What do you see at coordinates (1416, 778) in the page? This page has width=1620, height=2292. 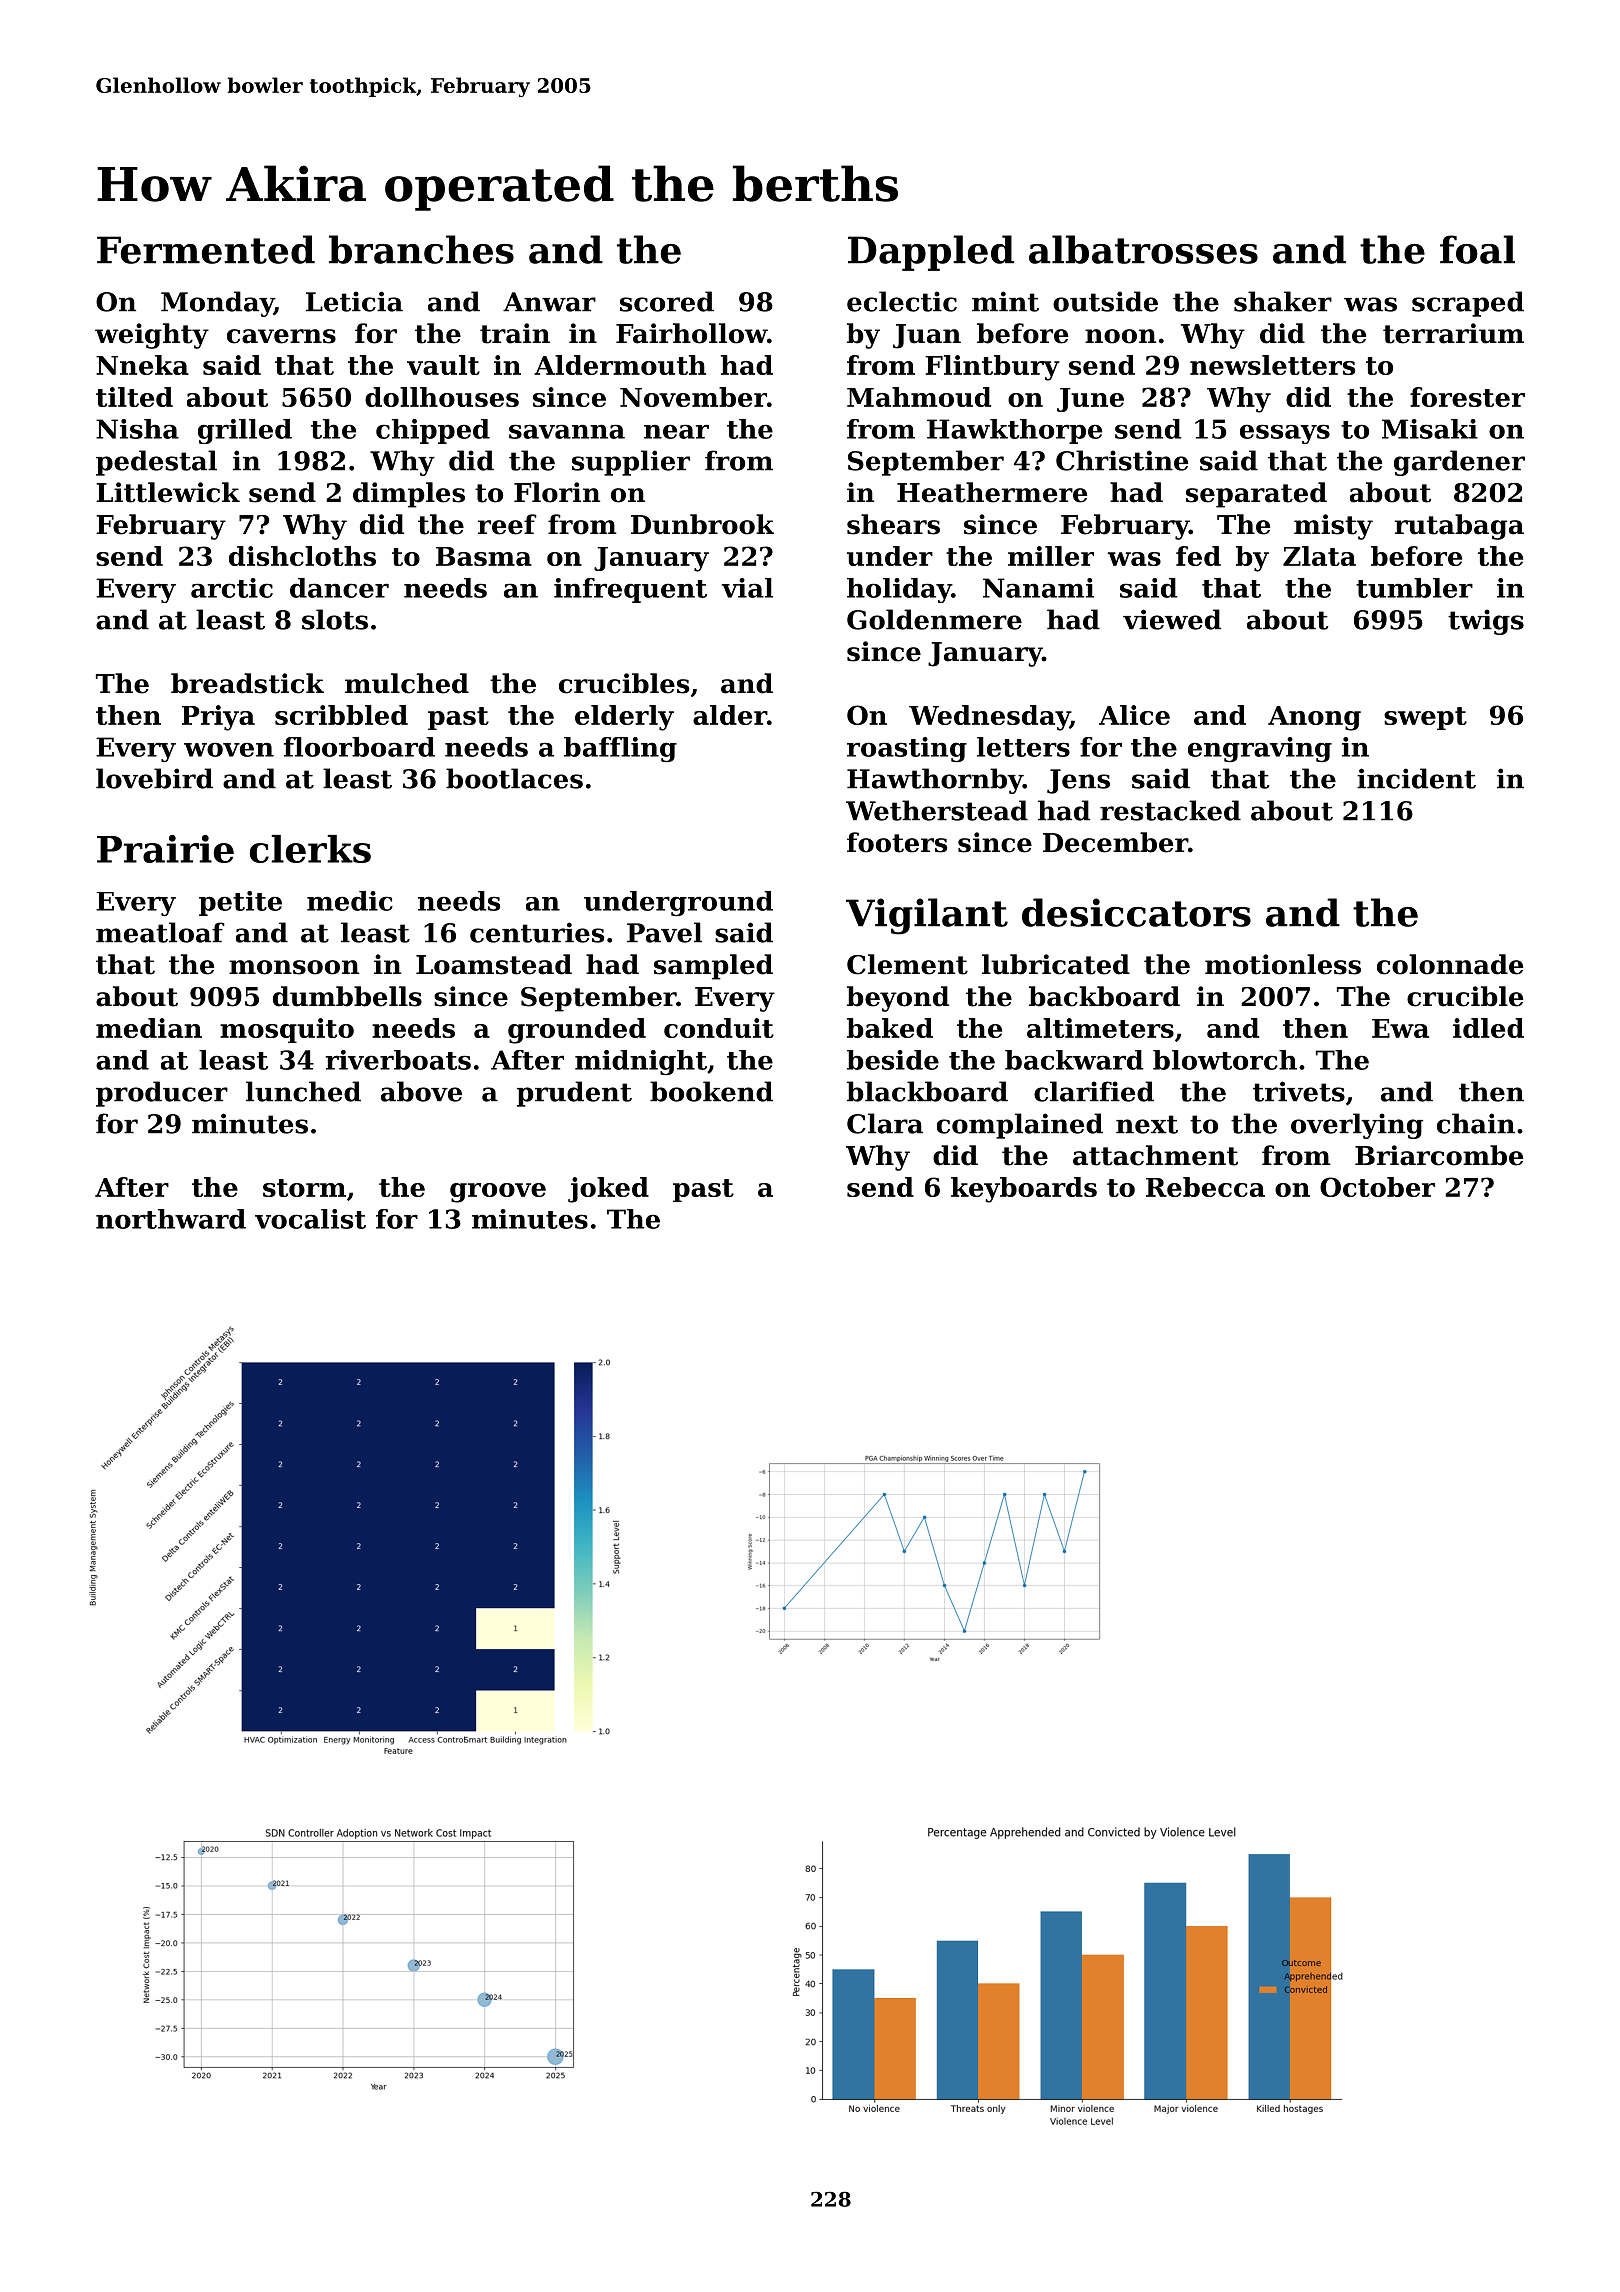 I see `incident` at bounding box center [1416, 778].
